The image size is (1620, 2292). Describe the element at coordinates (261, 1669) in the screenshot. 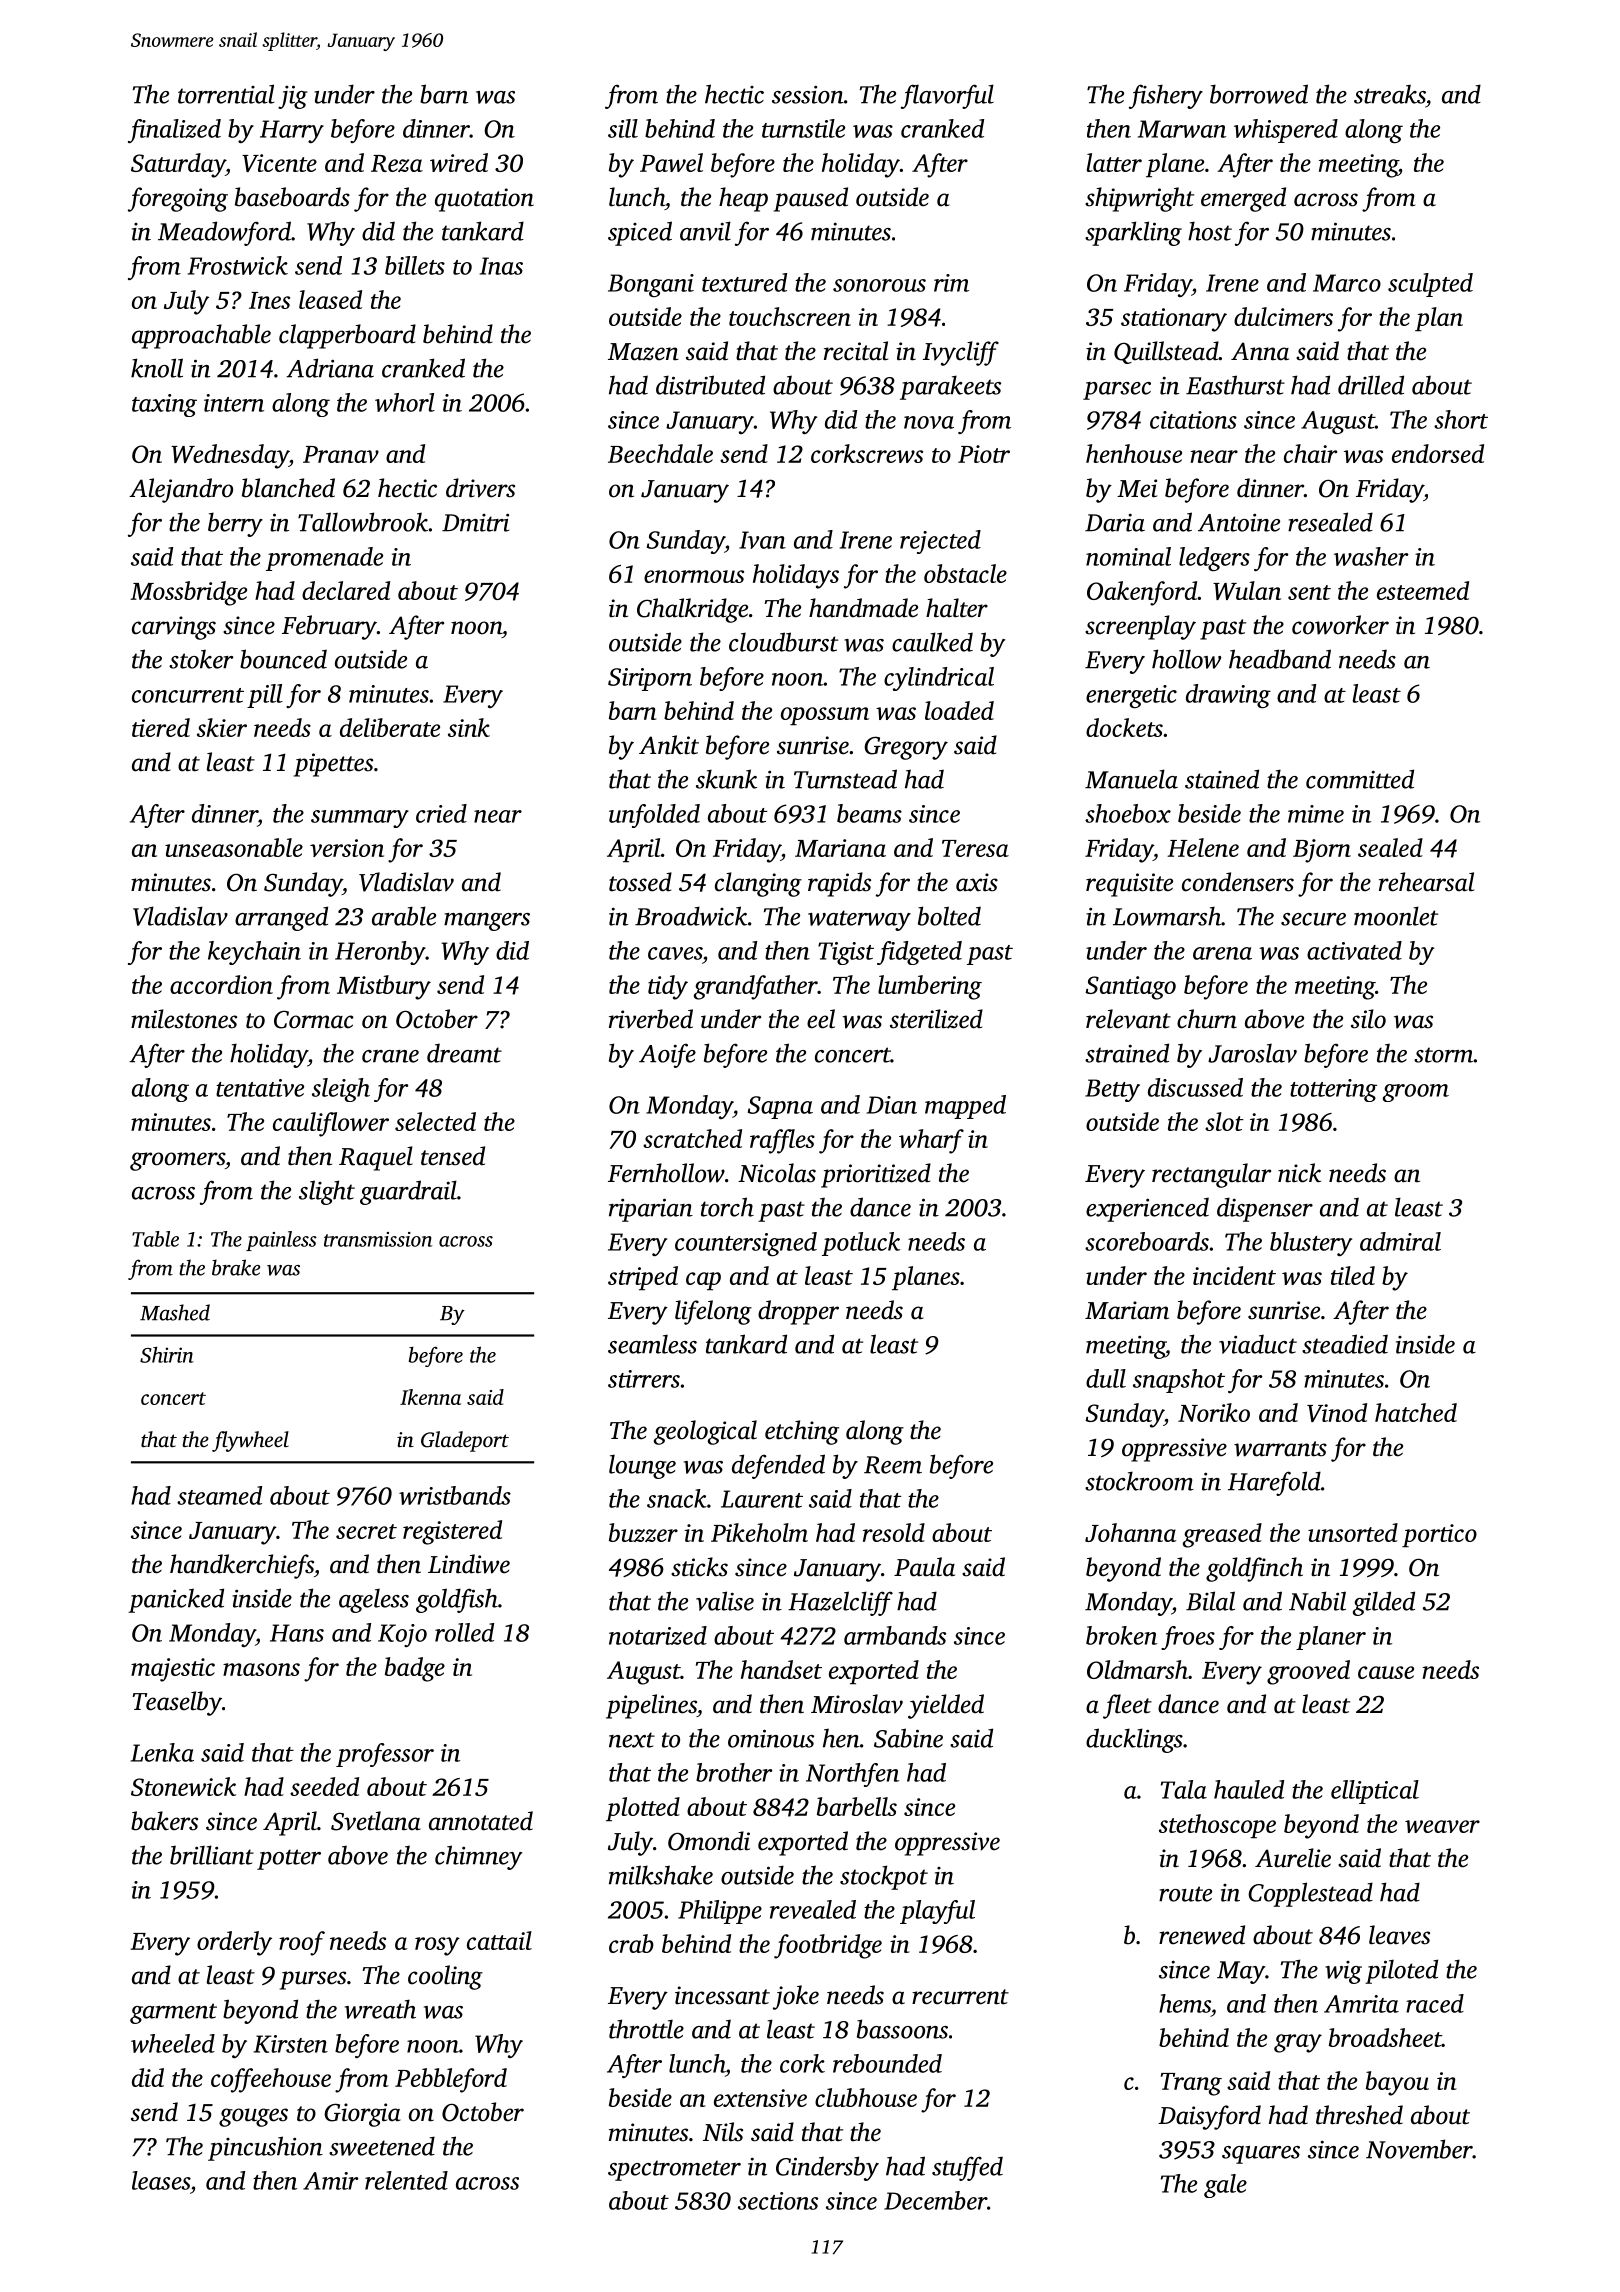

I see `masons` at that location.
